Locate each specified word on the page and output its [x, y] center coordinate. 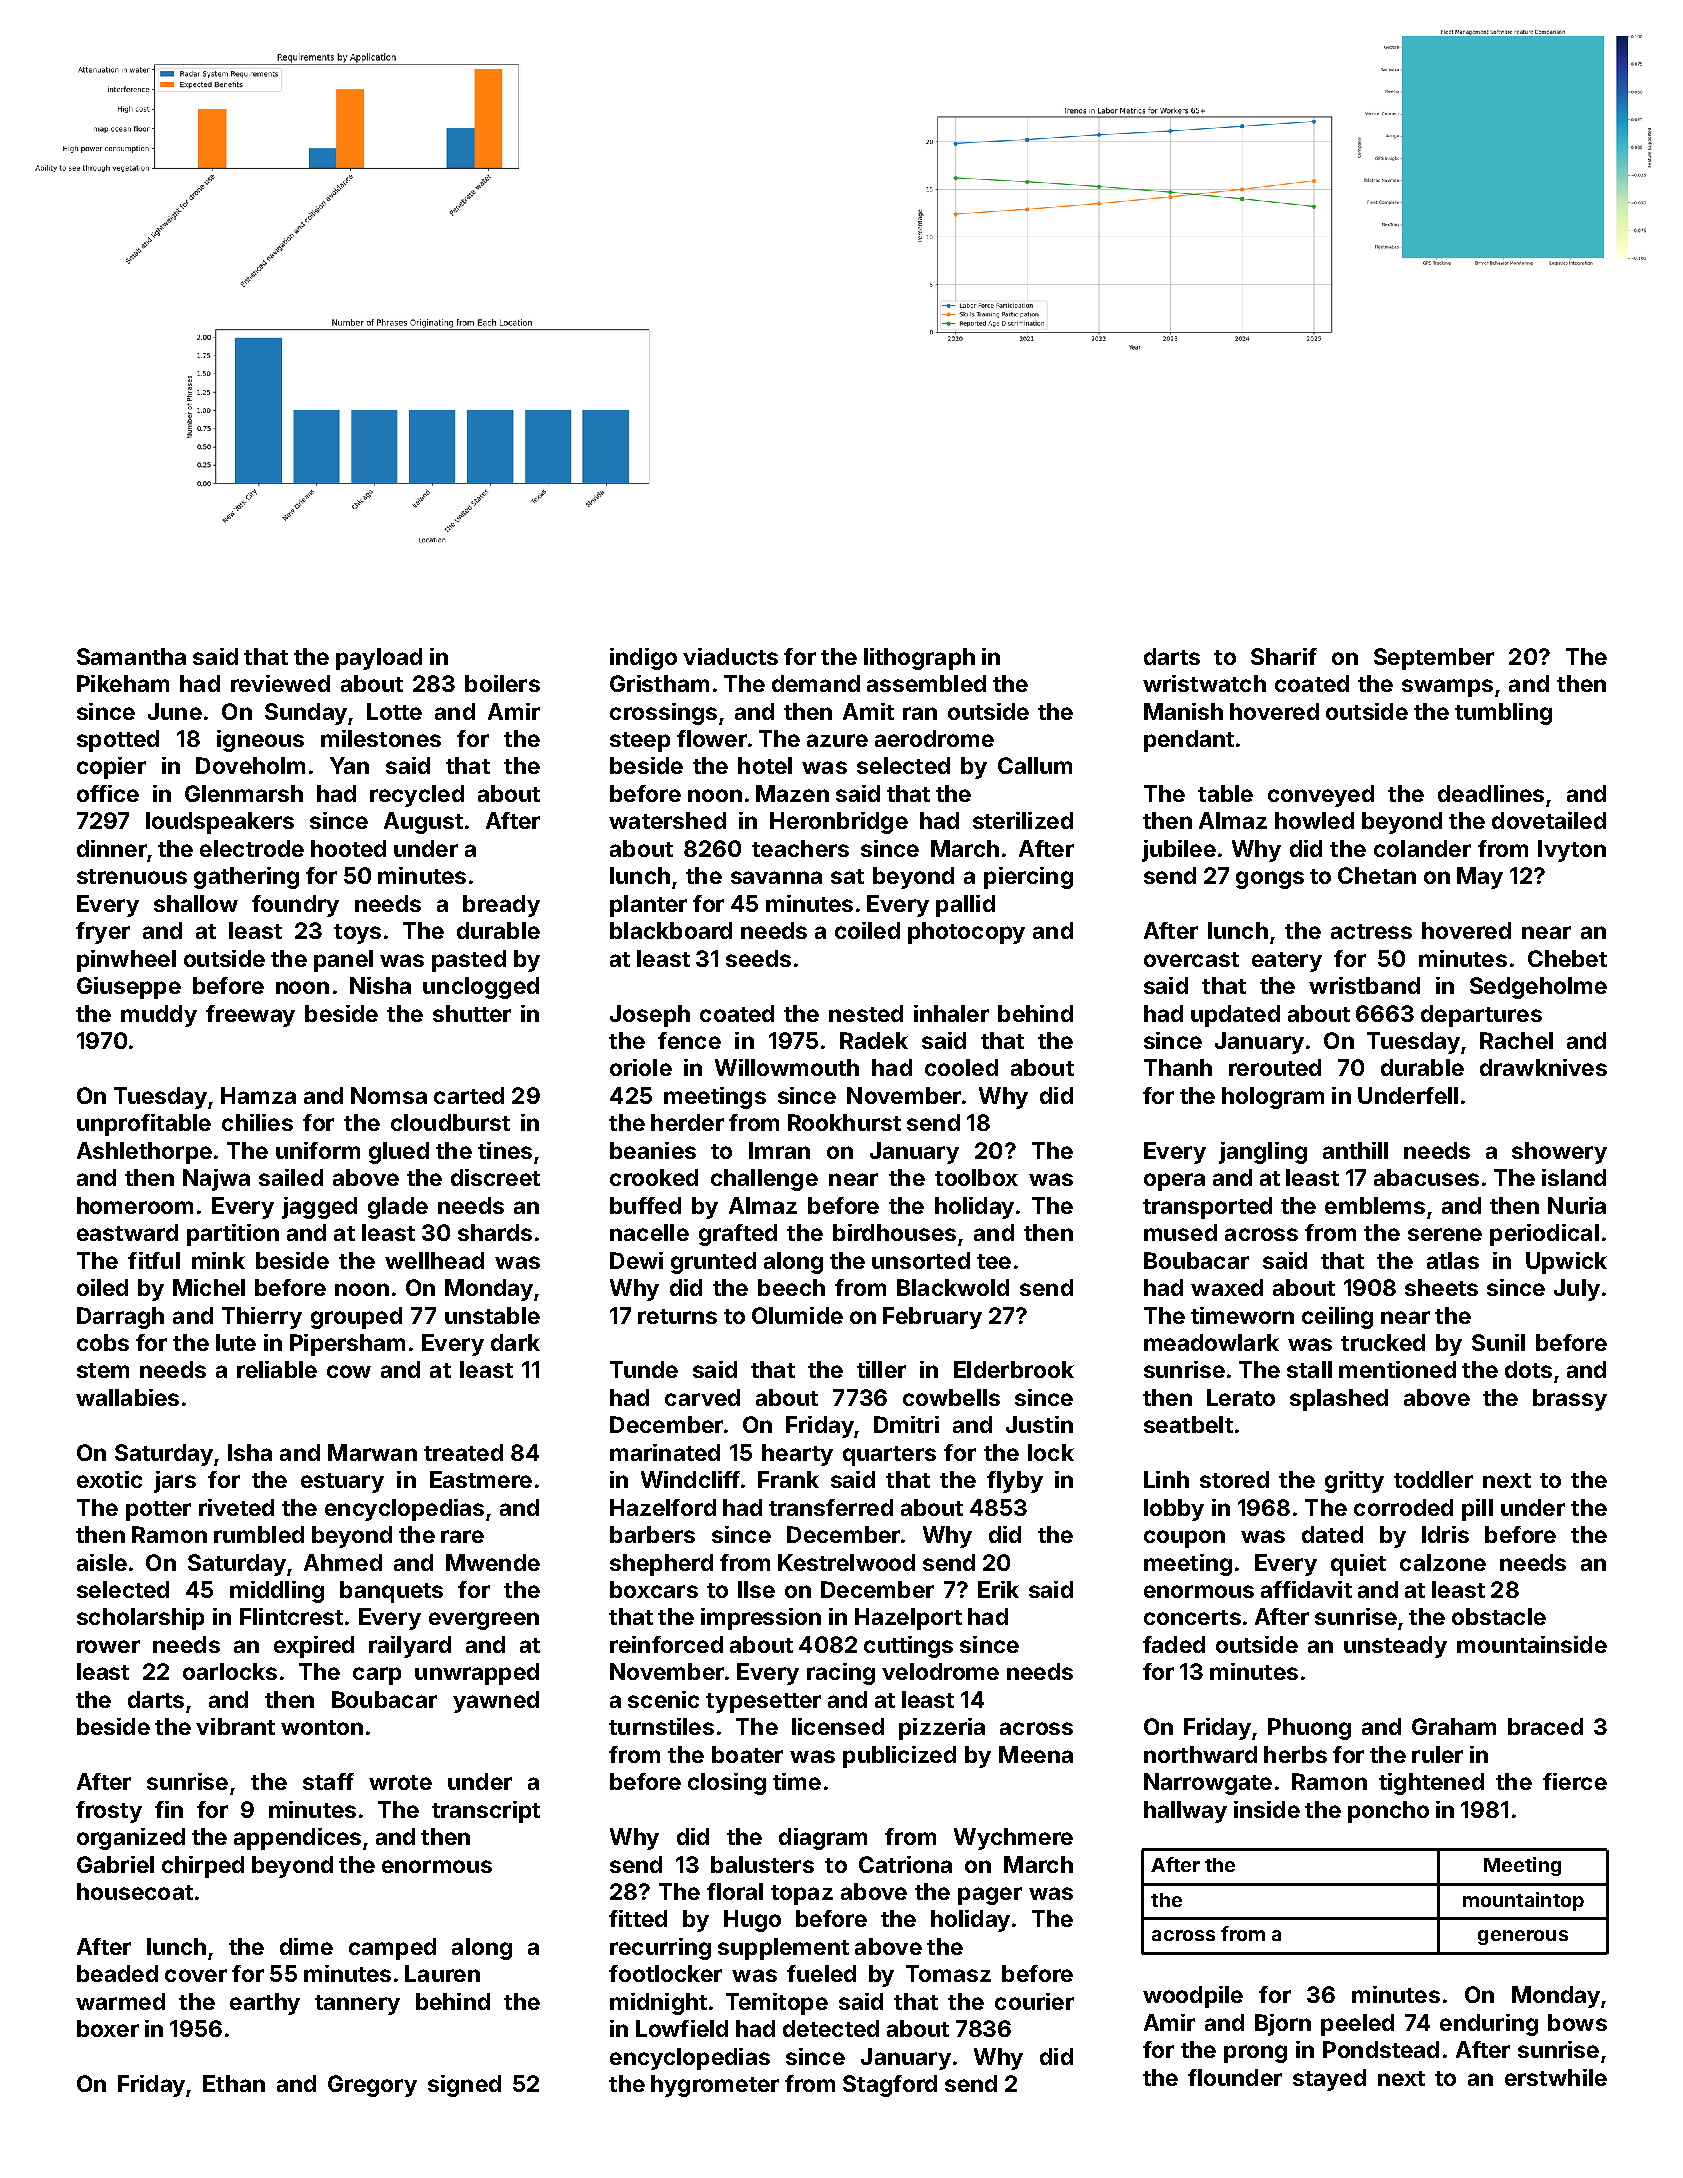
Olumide [797, 1315]
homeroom [135, 1205]
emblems [1375, 1205]
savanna [776, 877]
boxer [108, 2028]
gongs [1270, 880]
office [108, 793]
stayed [1329, 2080]
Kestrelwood [846, 1562]
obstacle [1499, 1616]
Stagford [890, 2086]
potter [158, 1511]
